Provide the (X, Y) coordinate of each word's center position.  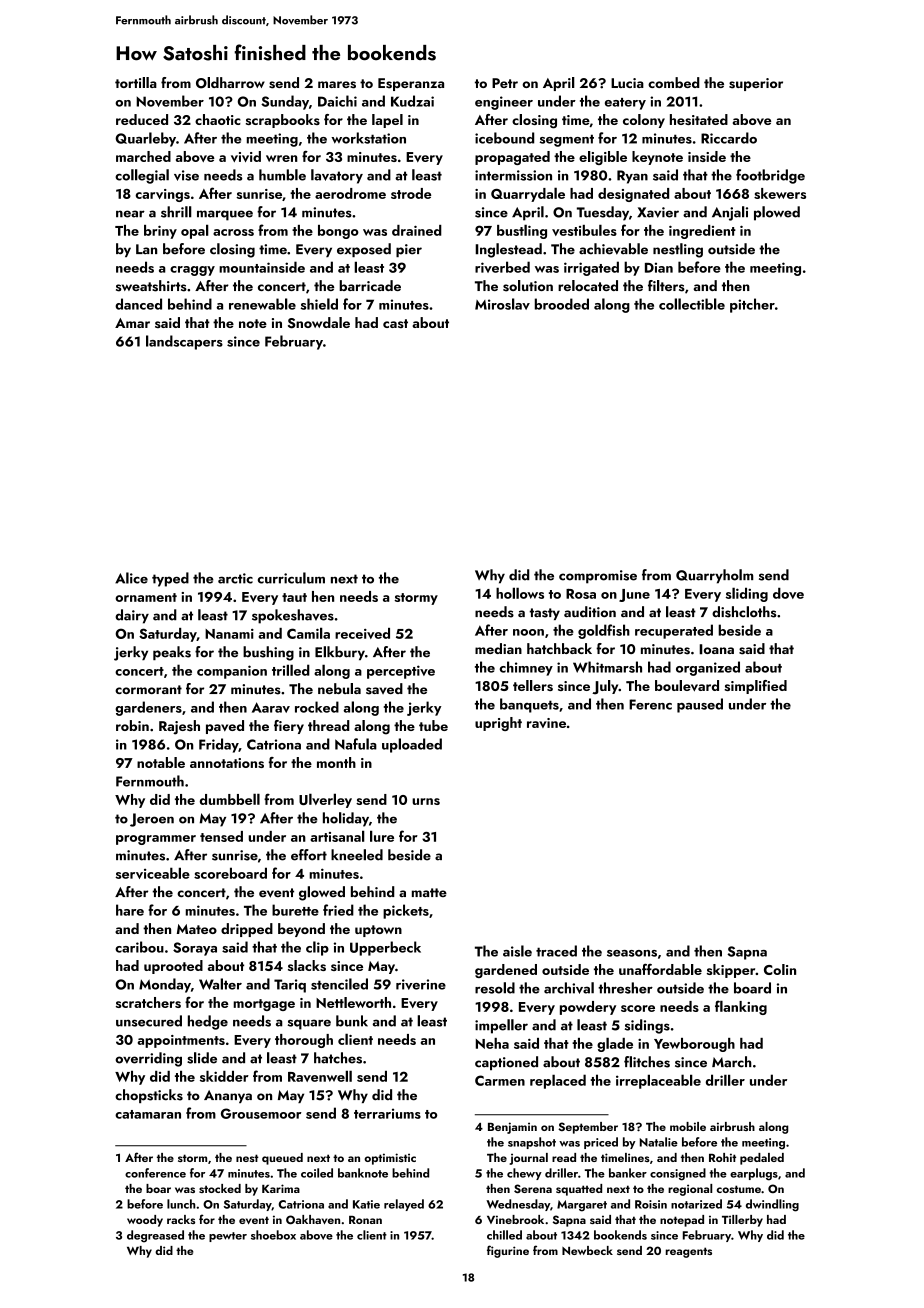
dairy (132, 616)
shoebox (273, 1235)
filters (666, 286)
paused (700, 705)
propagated (512, 158)
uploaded (412, 745)
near (130, 214)
